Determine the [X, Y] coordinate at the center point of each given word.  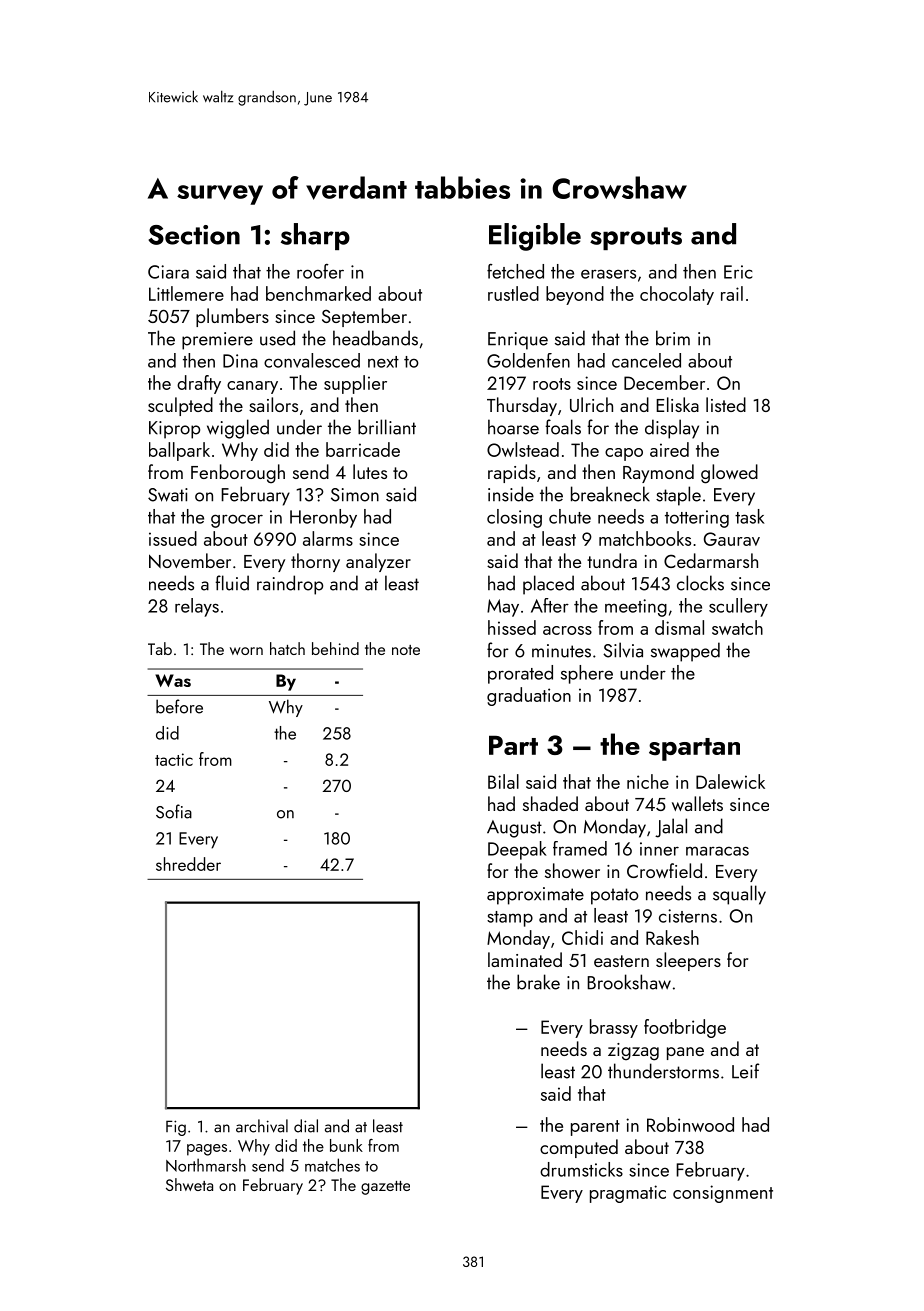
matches [332, 1165]
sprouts [636, 238]
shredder [188, 864]
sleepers [688, 961]
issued [173, 538]
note [406, 650]
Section [194, 235]
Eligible [535, 237]
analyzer [378, 562]
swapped [685, 652]
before [179, 706]
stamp [510, 919]
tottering [697, 519]
